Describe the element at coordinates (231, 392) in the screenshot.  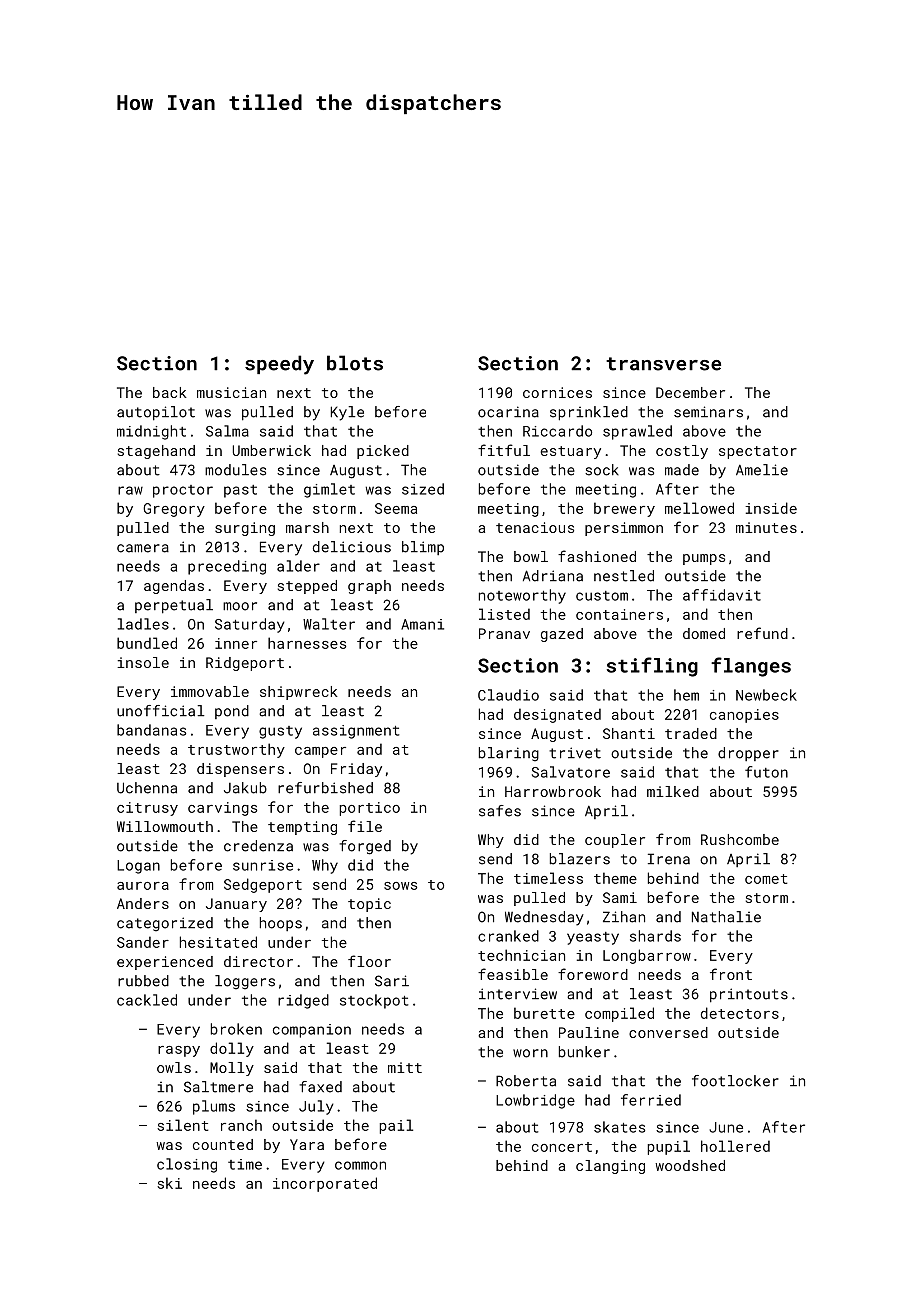
I see `musician` at that location.
